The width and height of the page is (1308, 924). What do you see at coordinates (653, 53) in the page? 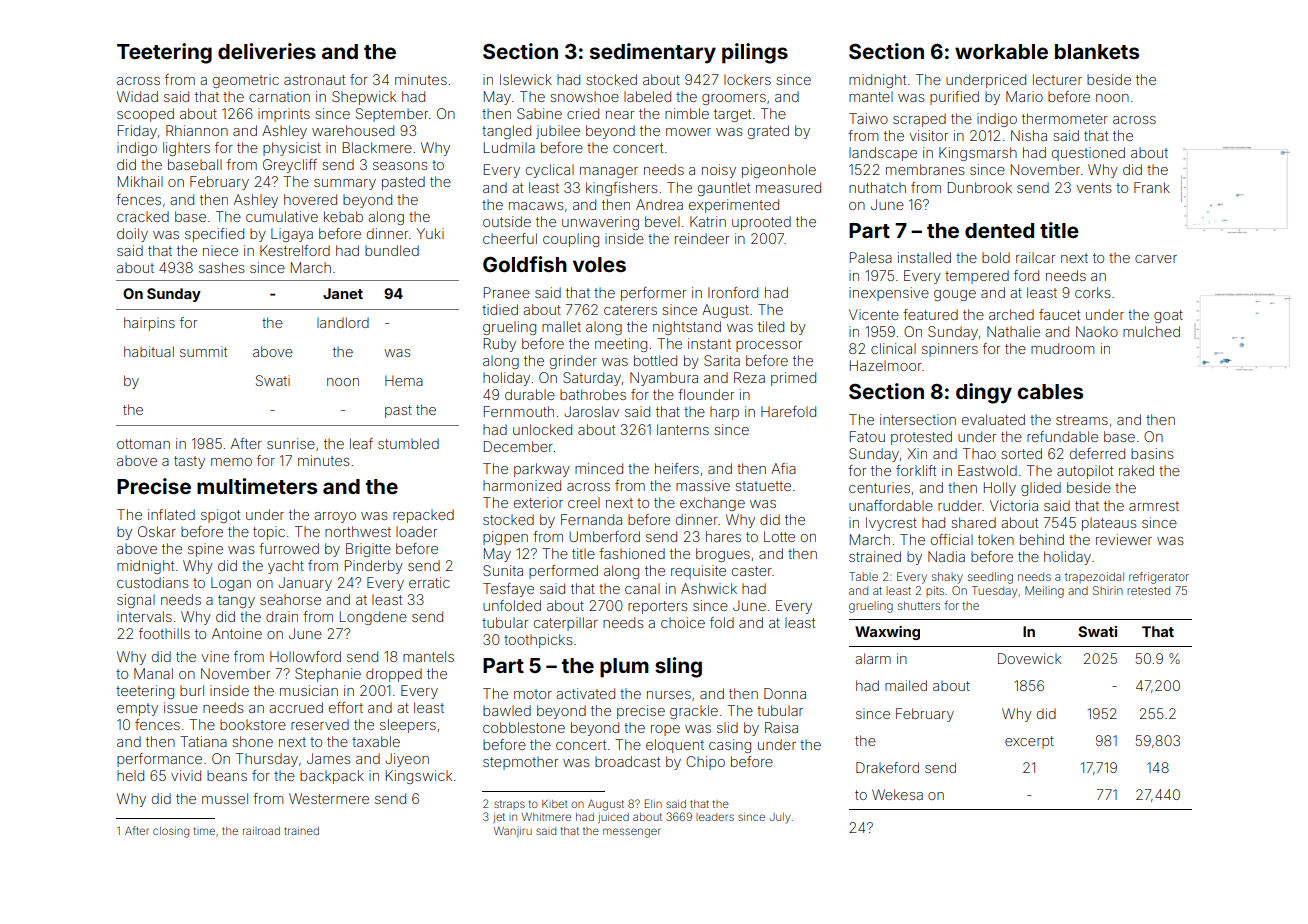
I see `sedimentary` at bounding box center [653, 53].
